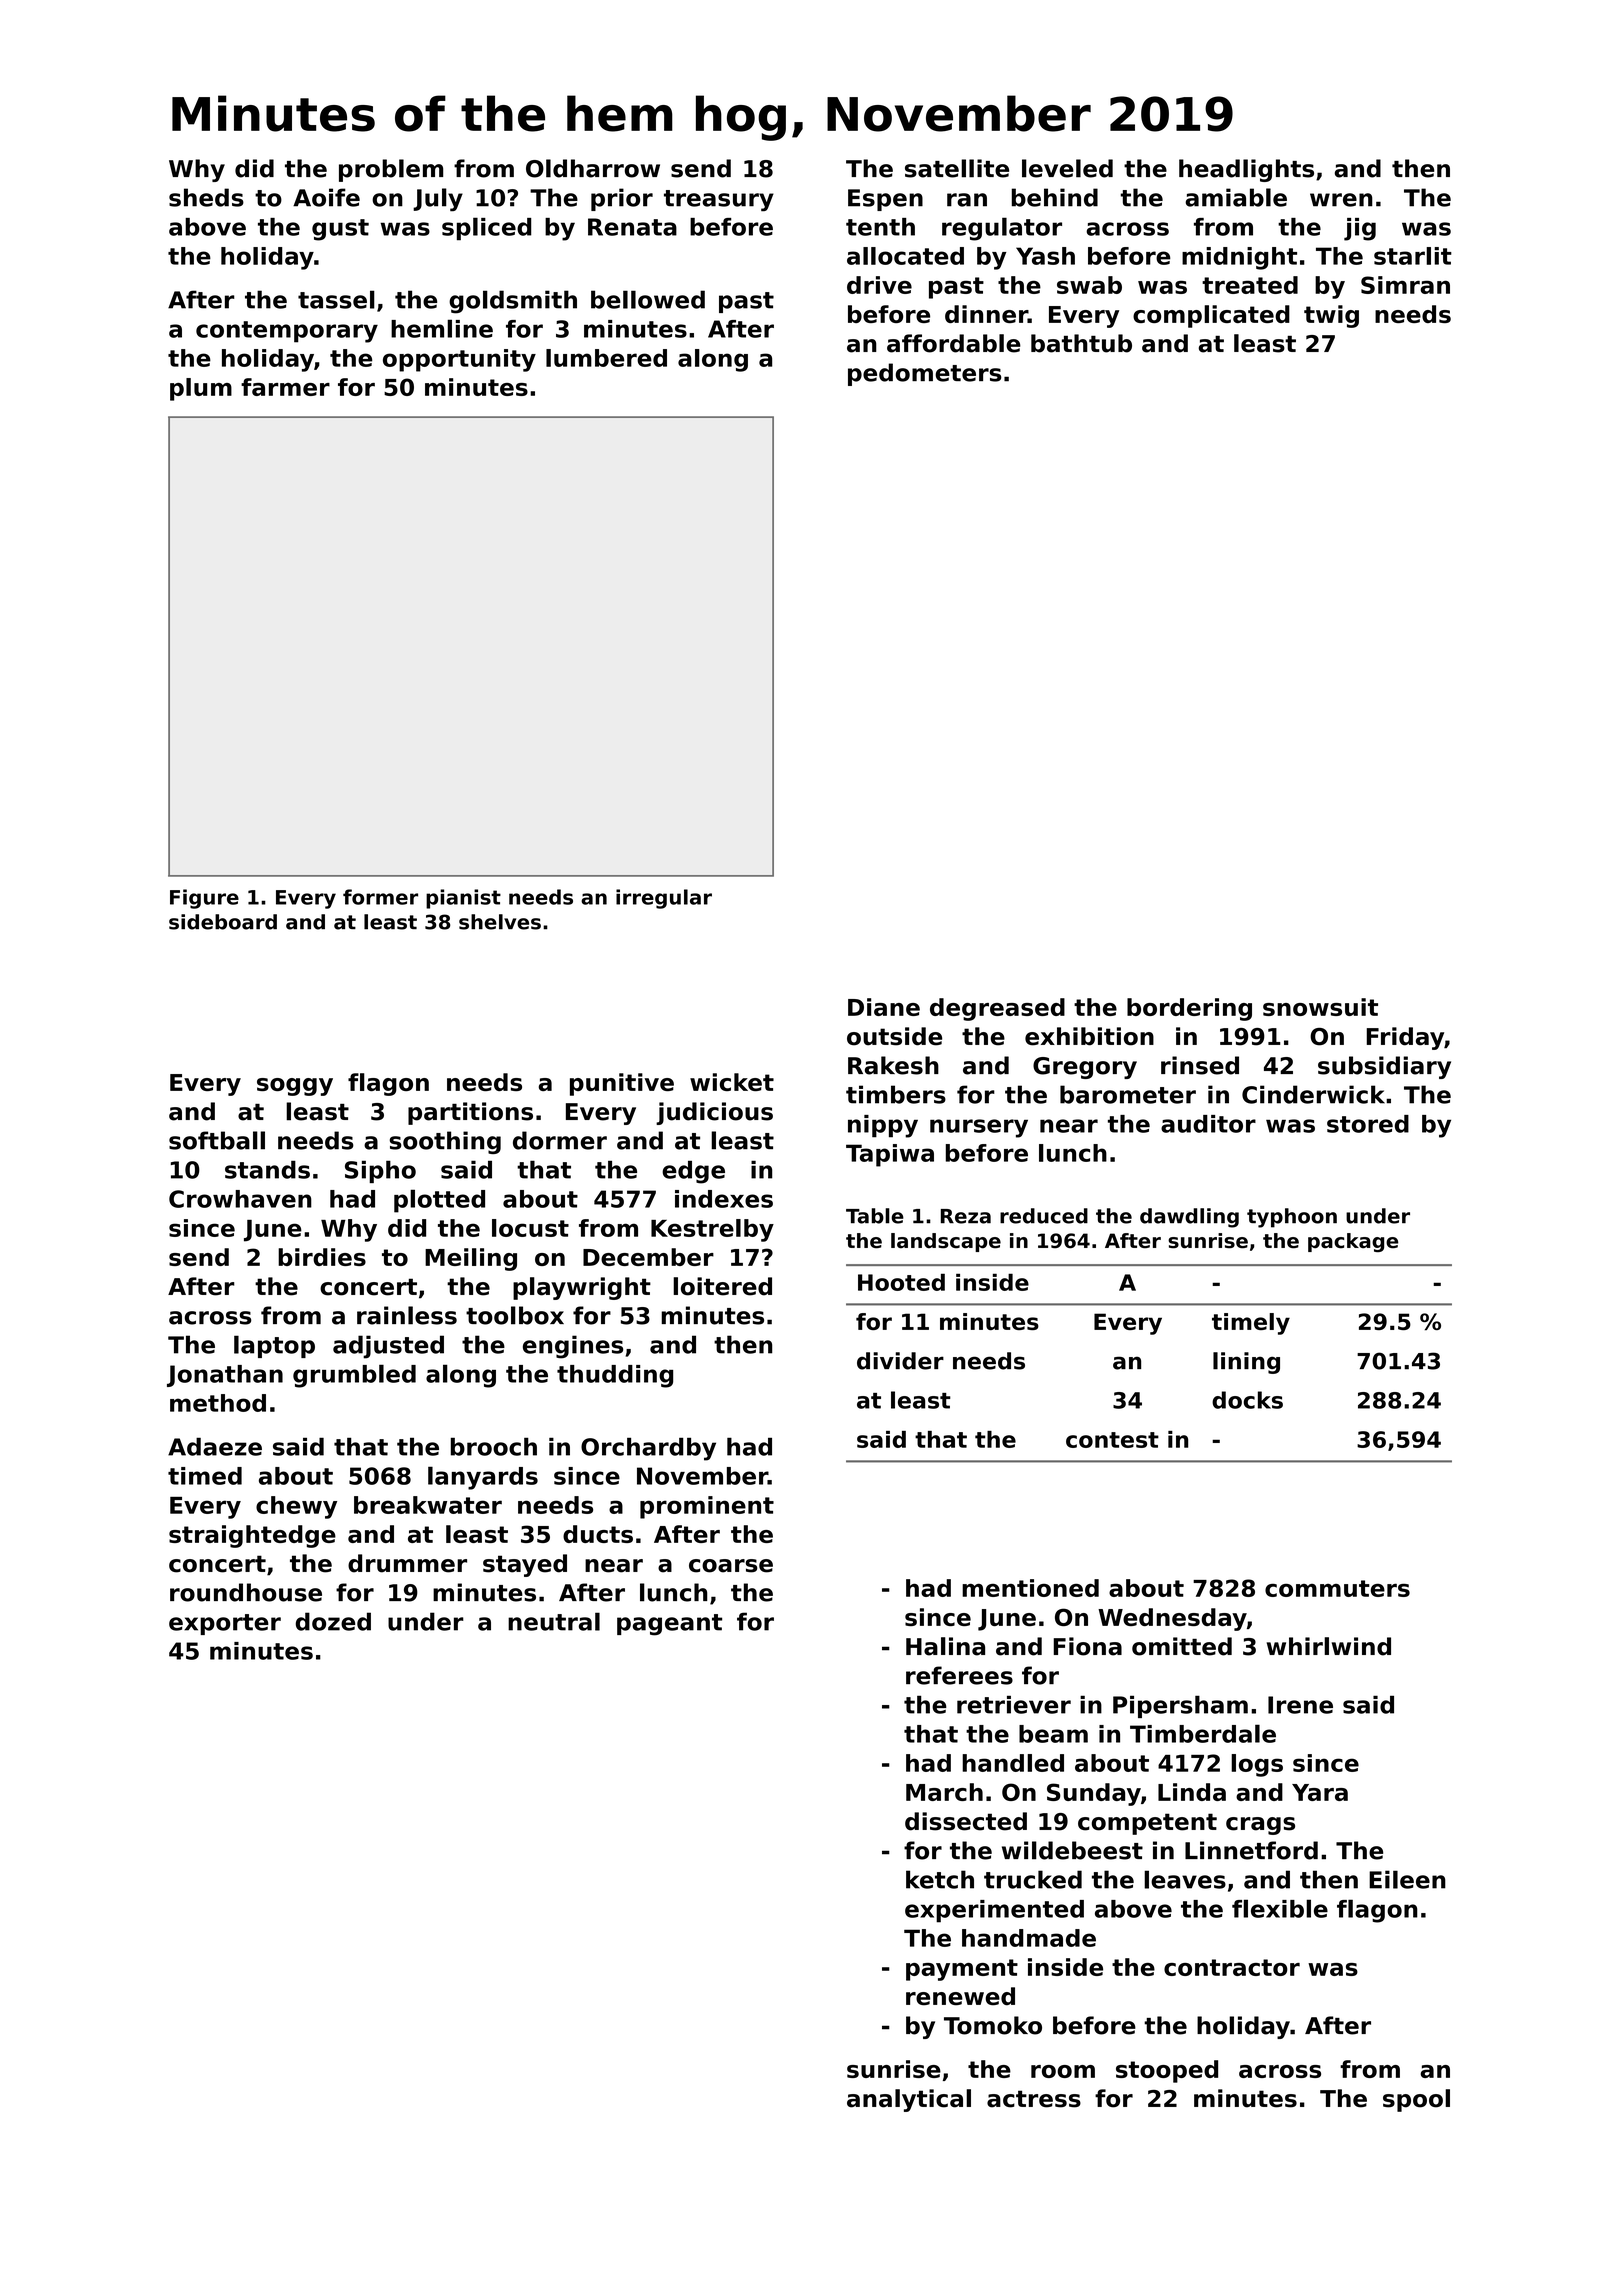 The height and width of the image is (2292, 1620). I want to click on headlights, so click(1246, 170).
